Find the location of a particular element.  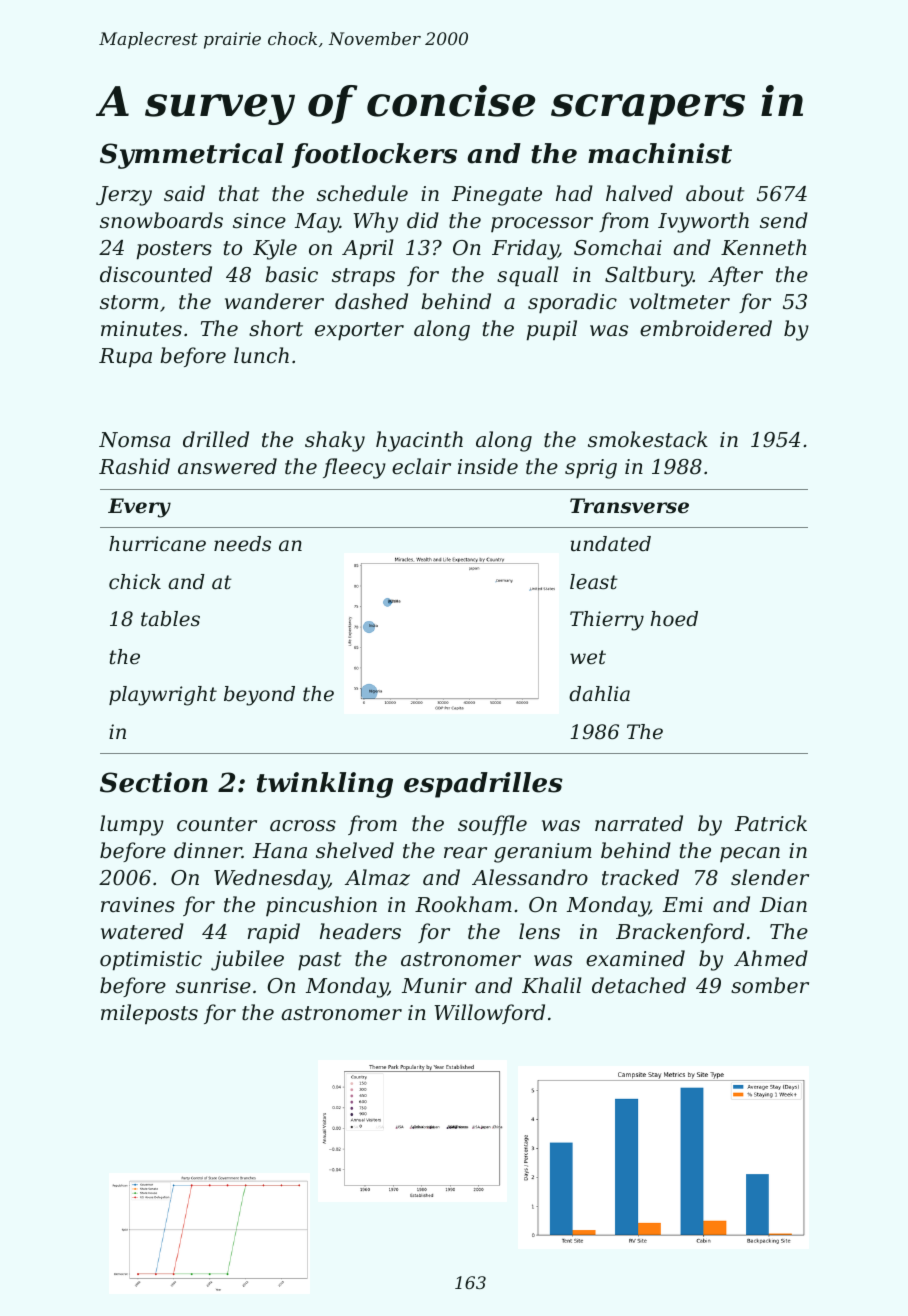

sunrise is located at coordinates (213, 986).
